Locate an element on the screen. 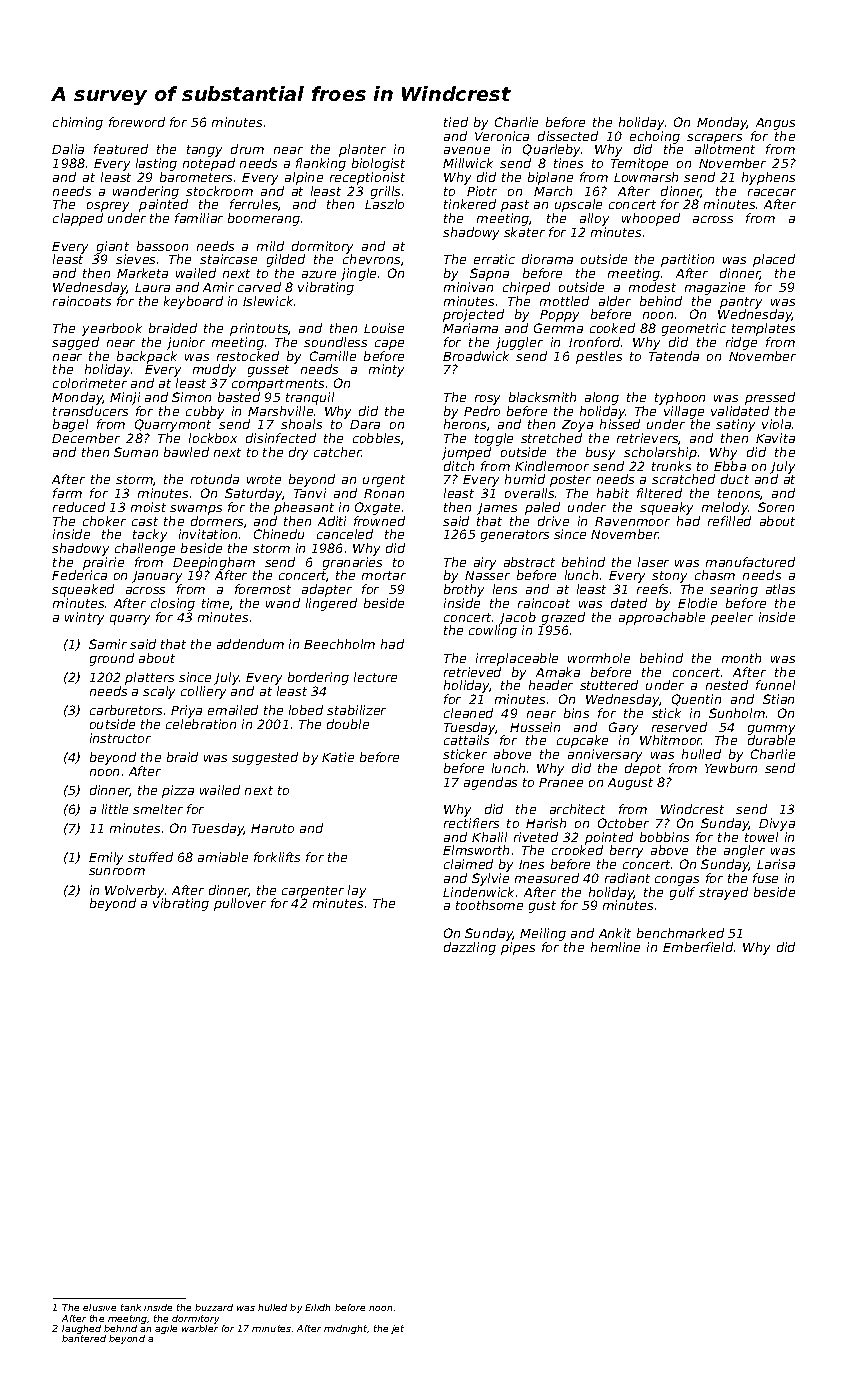 This screenshot has width=849, height=1400. drum is located at coordinates (247, 149).
